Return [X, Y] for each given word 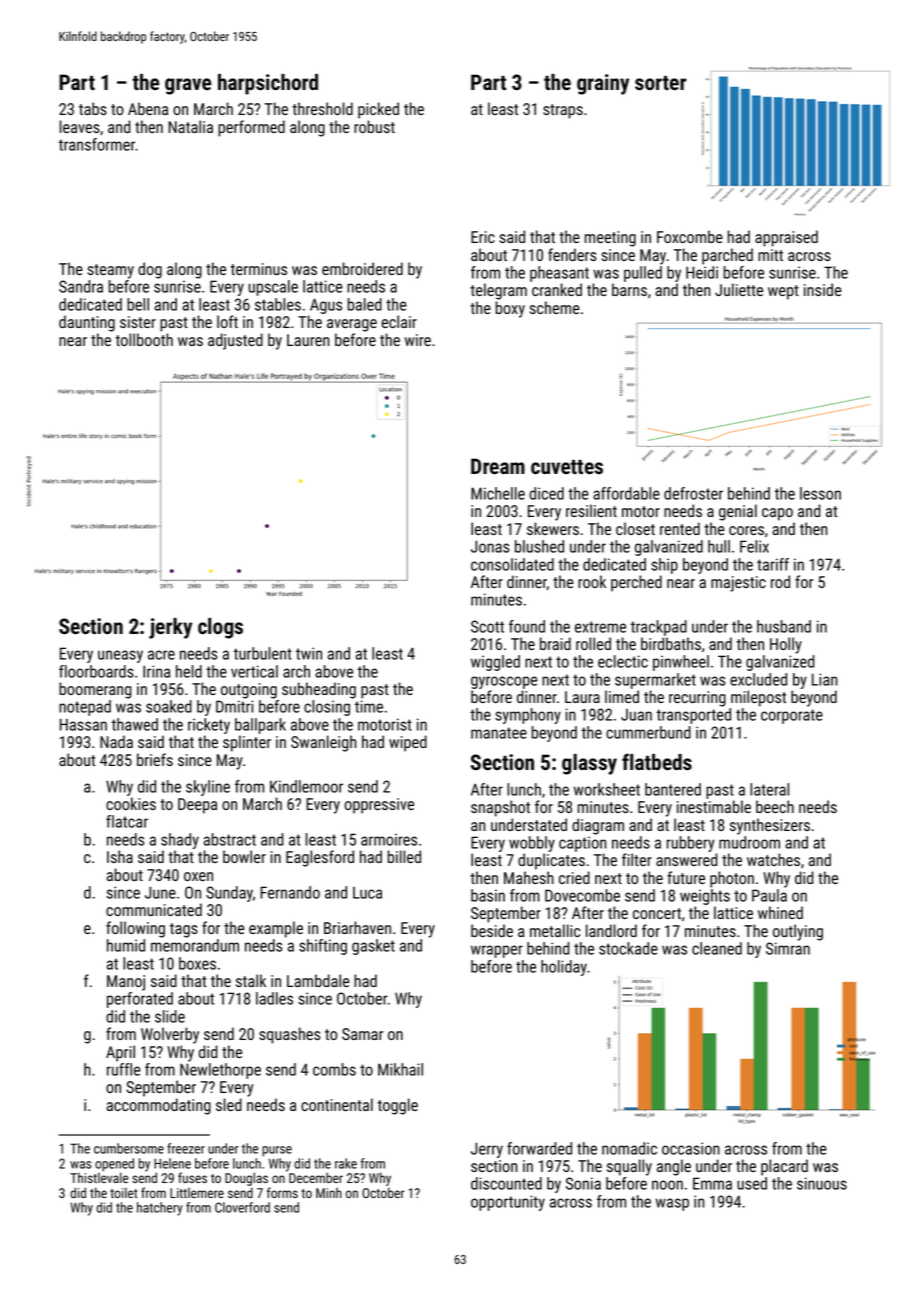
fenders [572, 254]
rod [780, 581]
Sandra [81, 286]
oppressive [379, 806]
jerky [170, 628]
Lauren [308, 340]
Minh [329, 1193]
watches [773, 859]
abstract [230, 839]
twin [309, 653]
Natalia [190, 126]
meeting [610, 239]
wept [783, 292]
